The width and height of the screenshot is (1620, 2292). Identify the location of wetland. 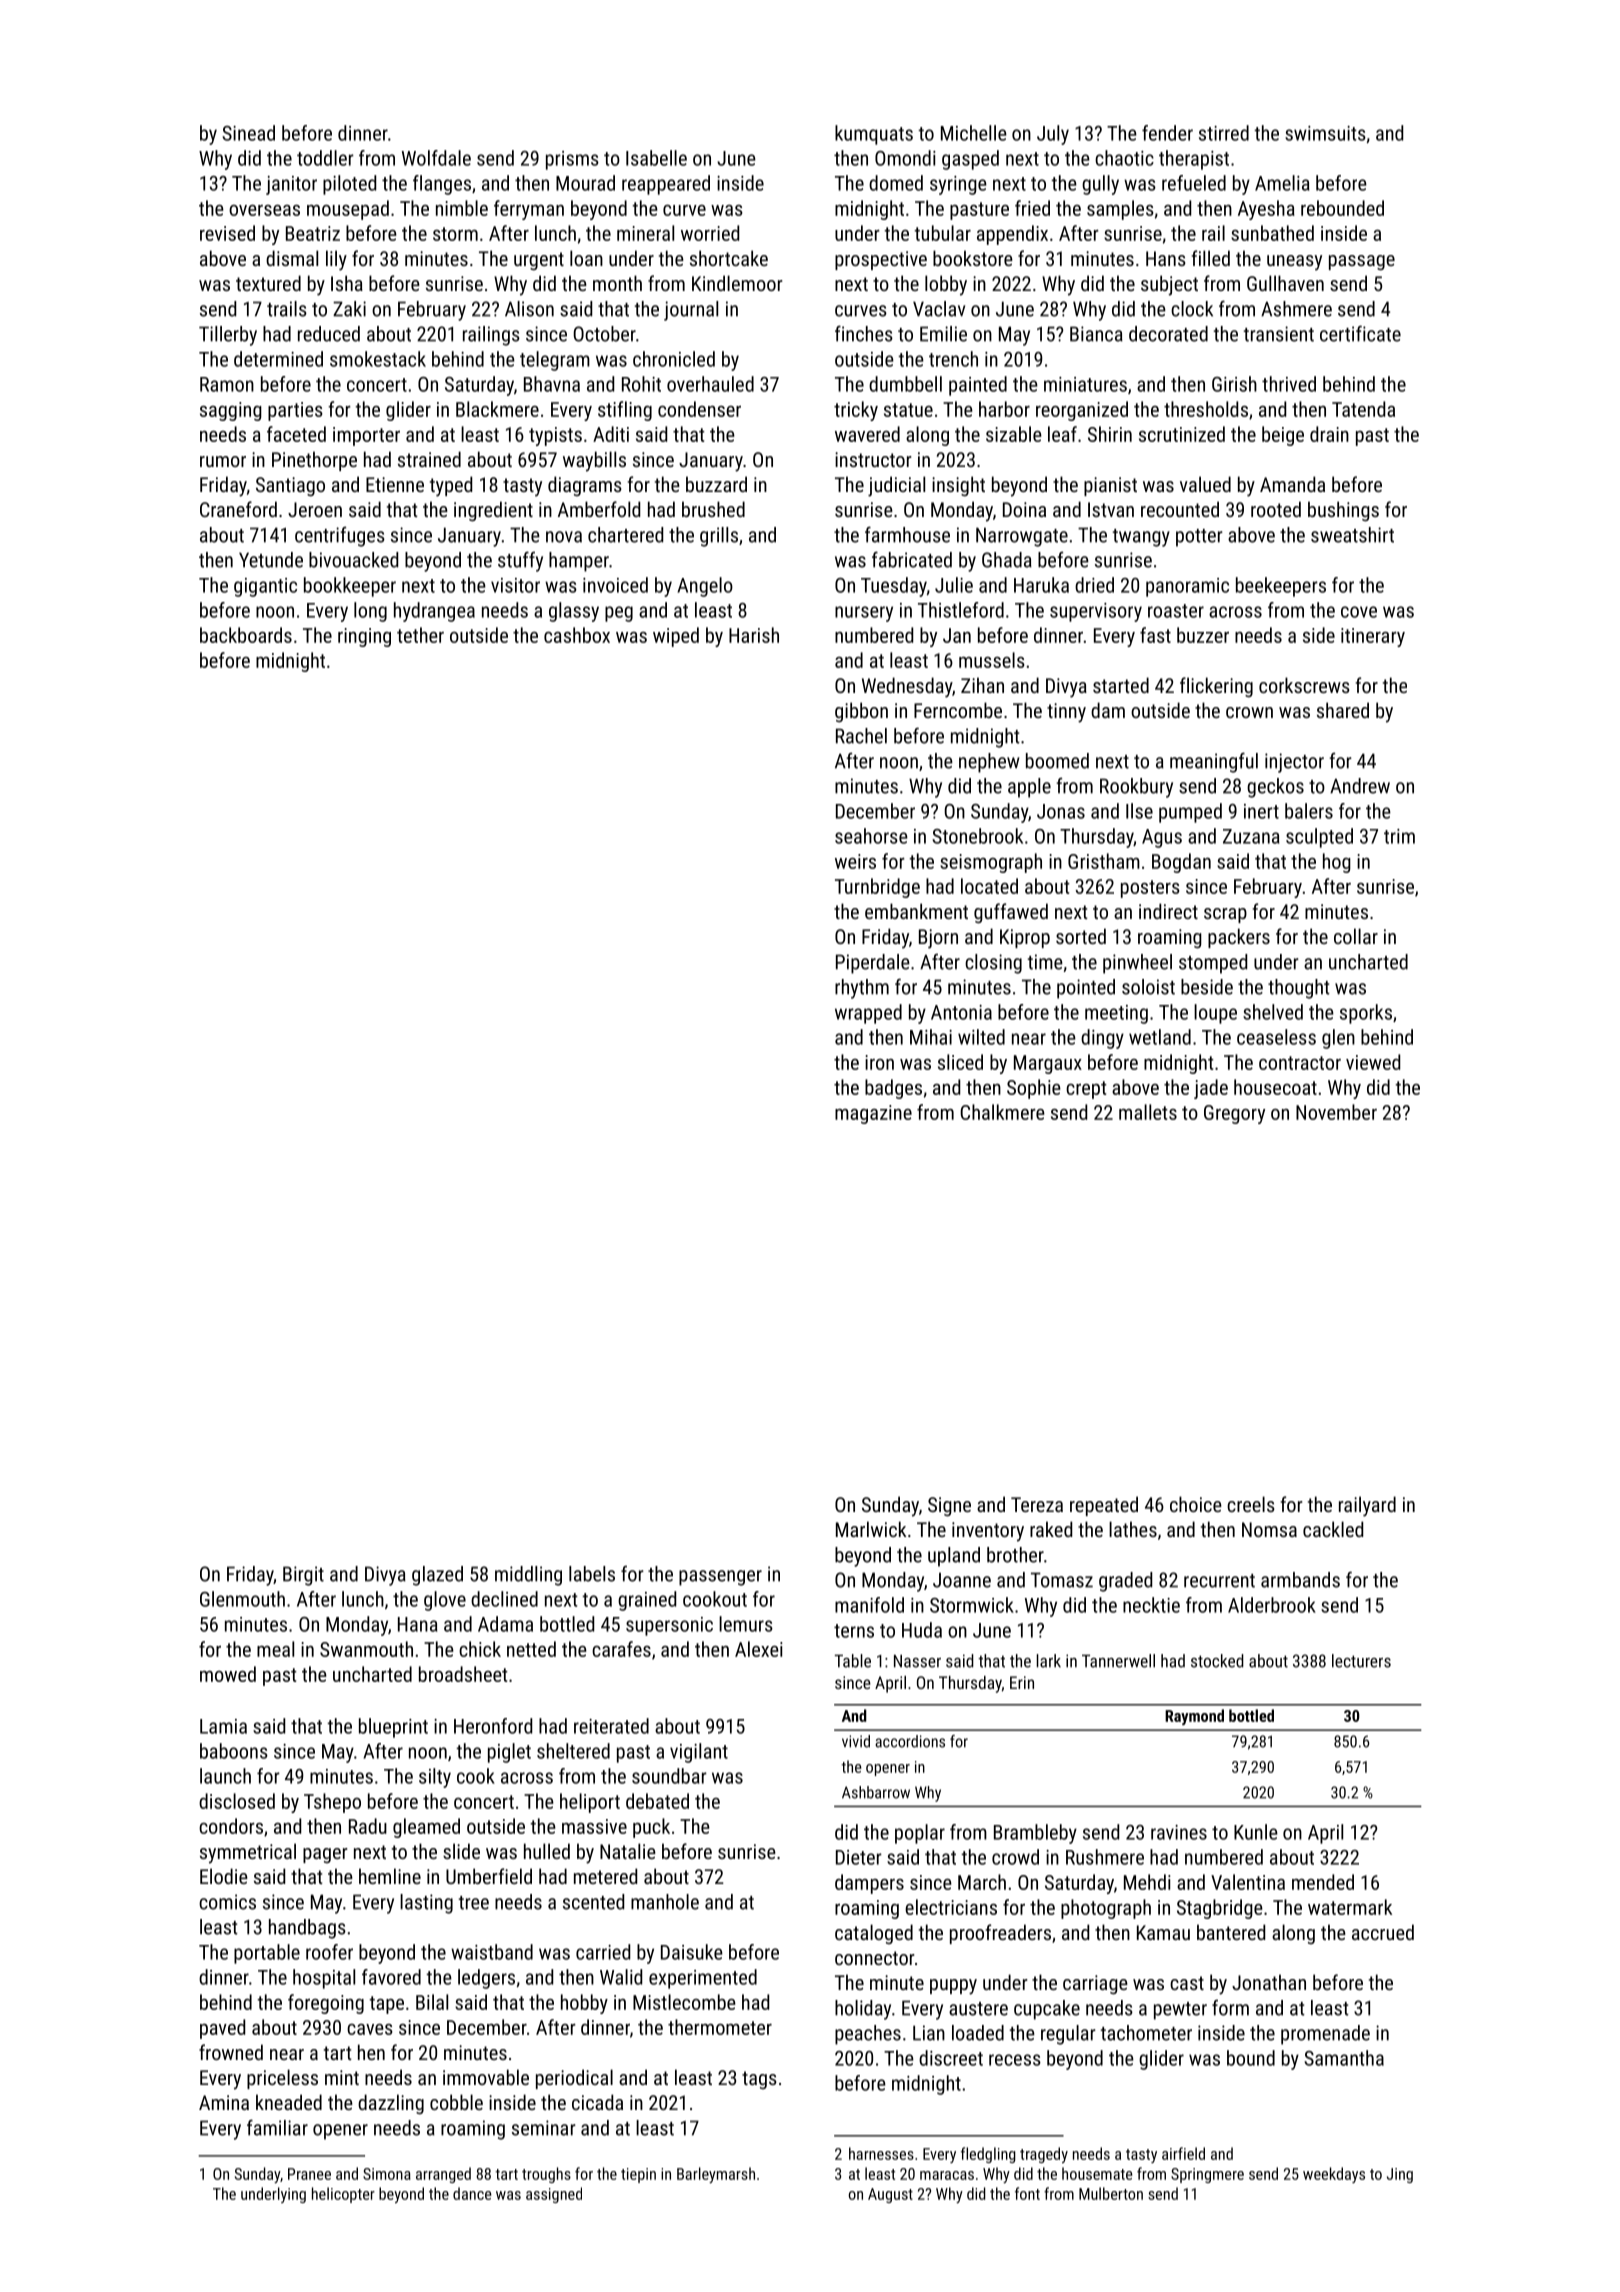
(1160, 1037).
